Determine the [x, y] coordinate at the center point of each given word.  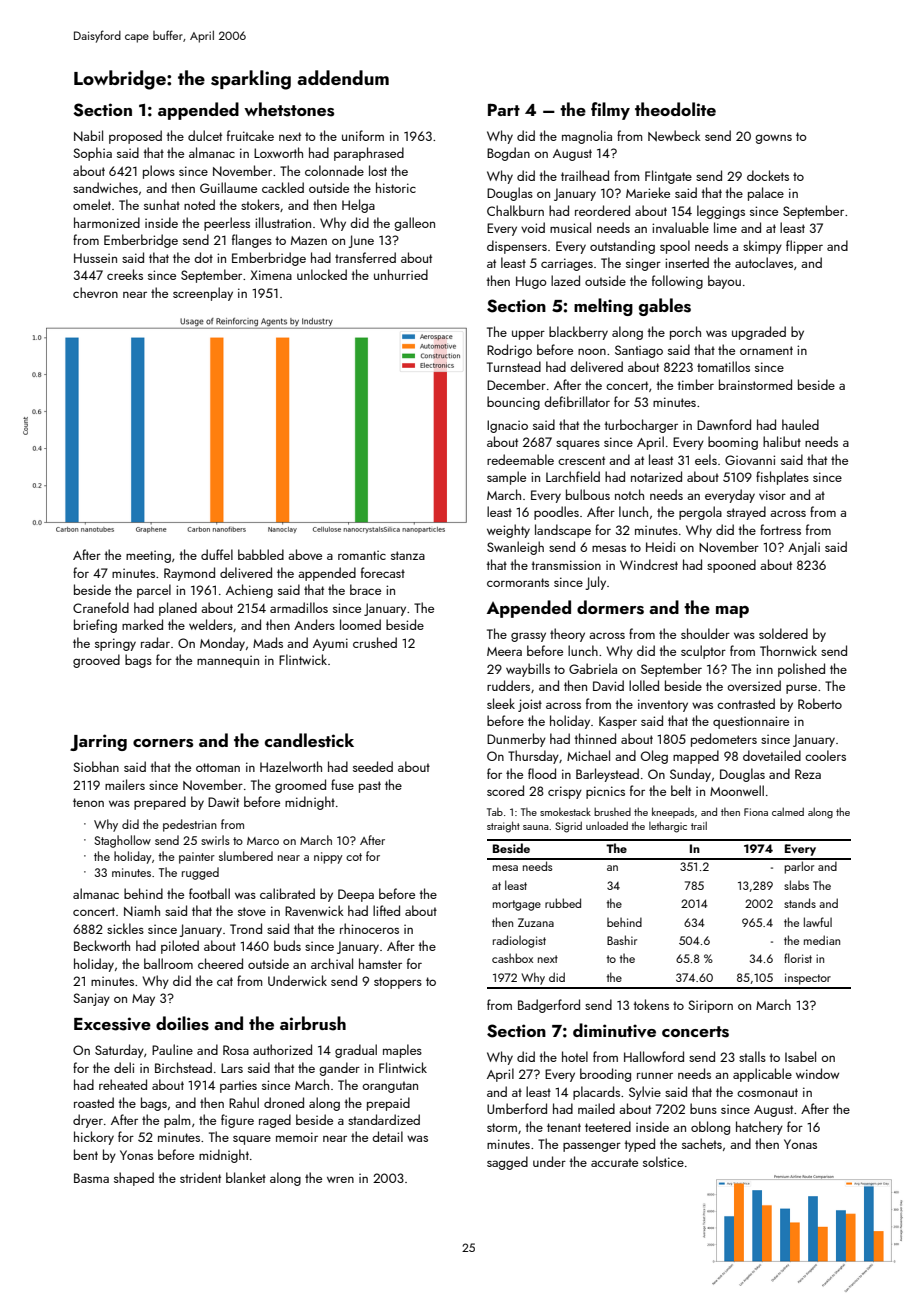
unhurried [401, 274]
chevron [95, 292]
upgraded [759, 333]
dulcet [205, 135]
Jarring [98, 742]
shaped [134, 1179]
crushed [375, 642]
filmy [610, 111]
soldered [783, 633]
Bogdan [508, 154]
